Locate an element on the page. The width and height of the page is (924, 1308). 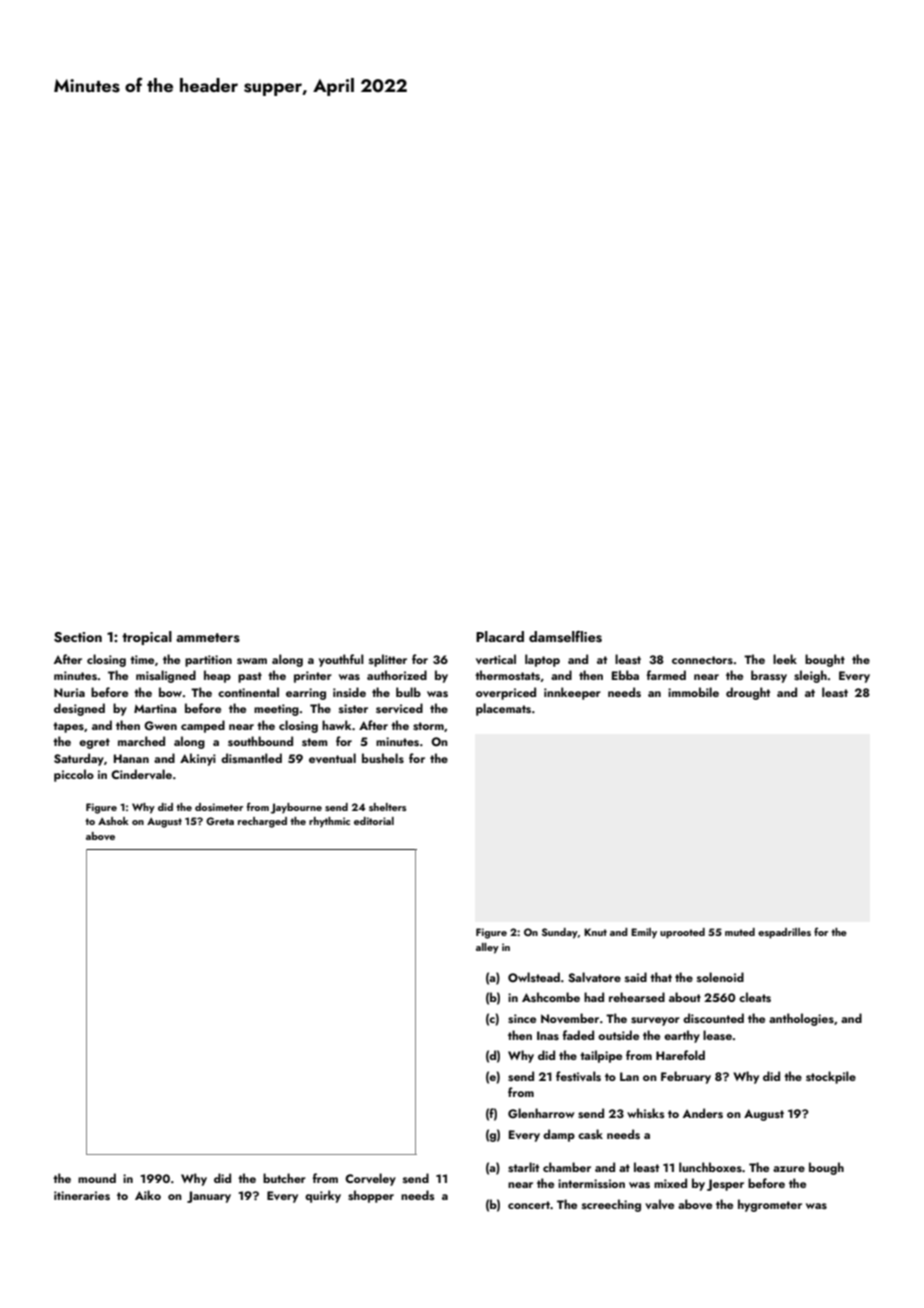
leek is located at coordinates (785, 659).
